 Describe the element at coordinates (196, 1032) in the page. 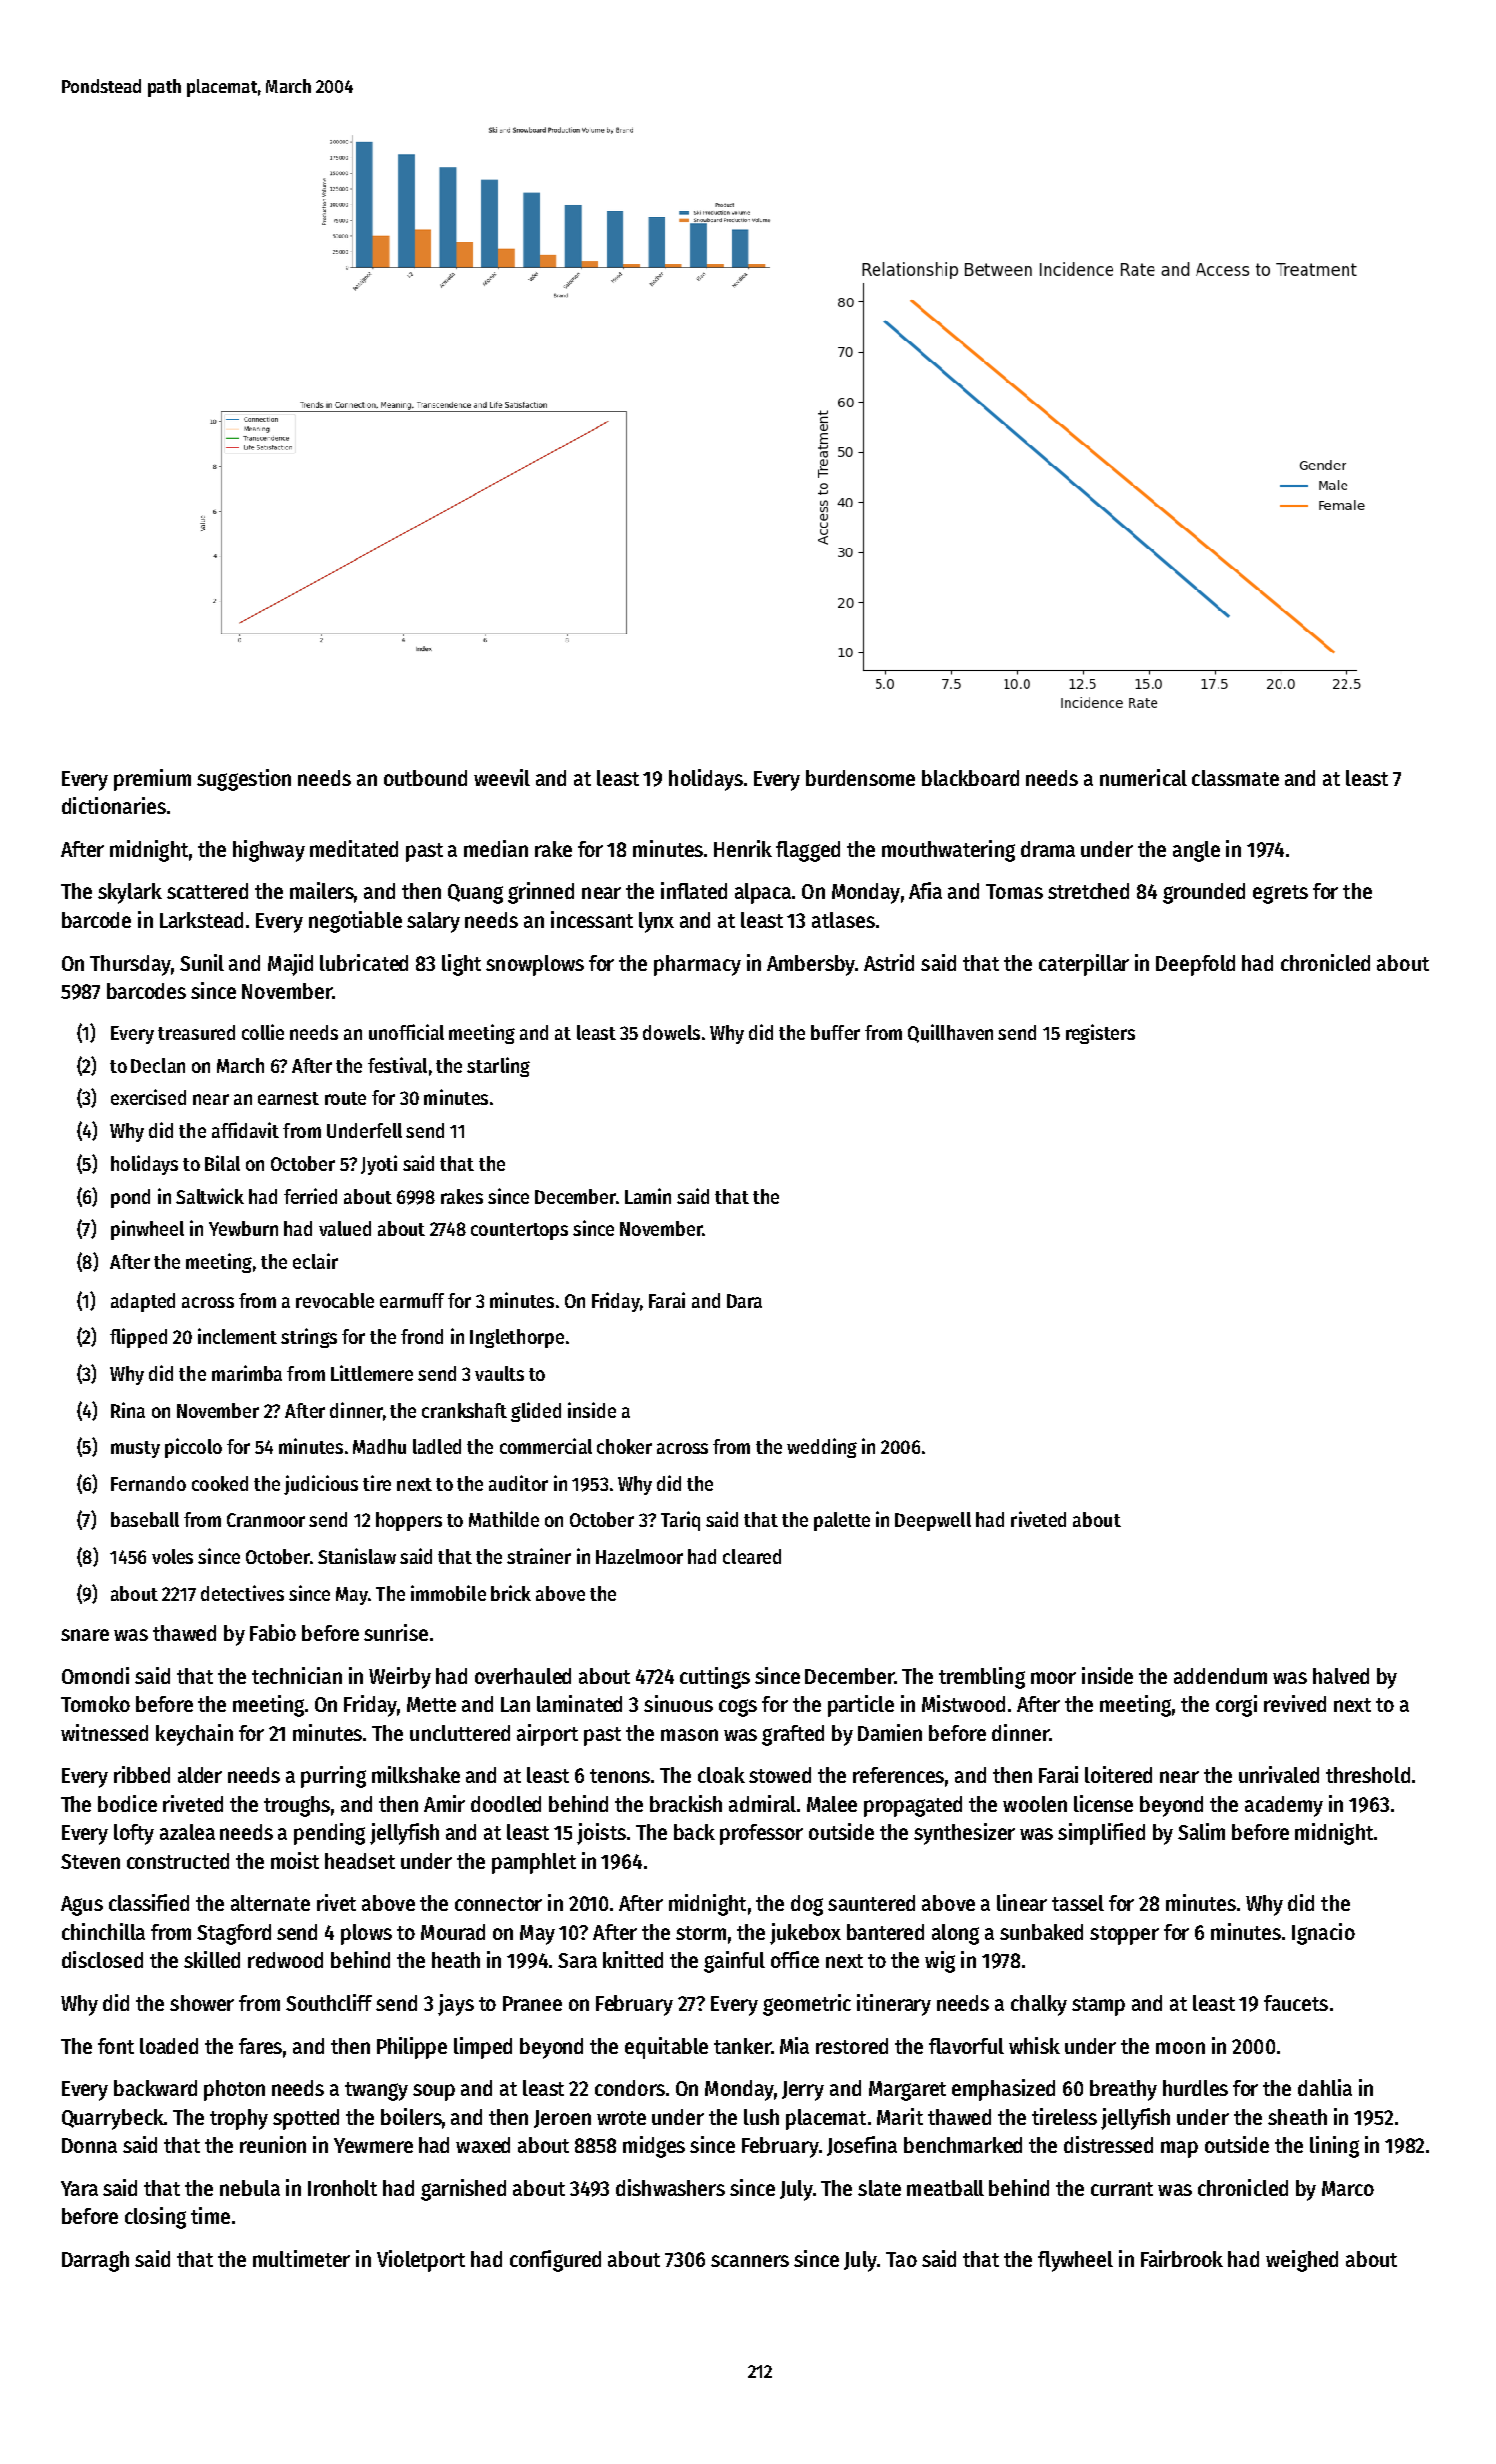

I see `treasured` at that location.
